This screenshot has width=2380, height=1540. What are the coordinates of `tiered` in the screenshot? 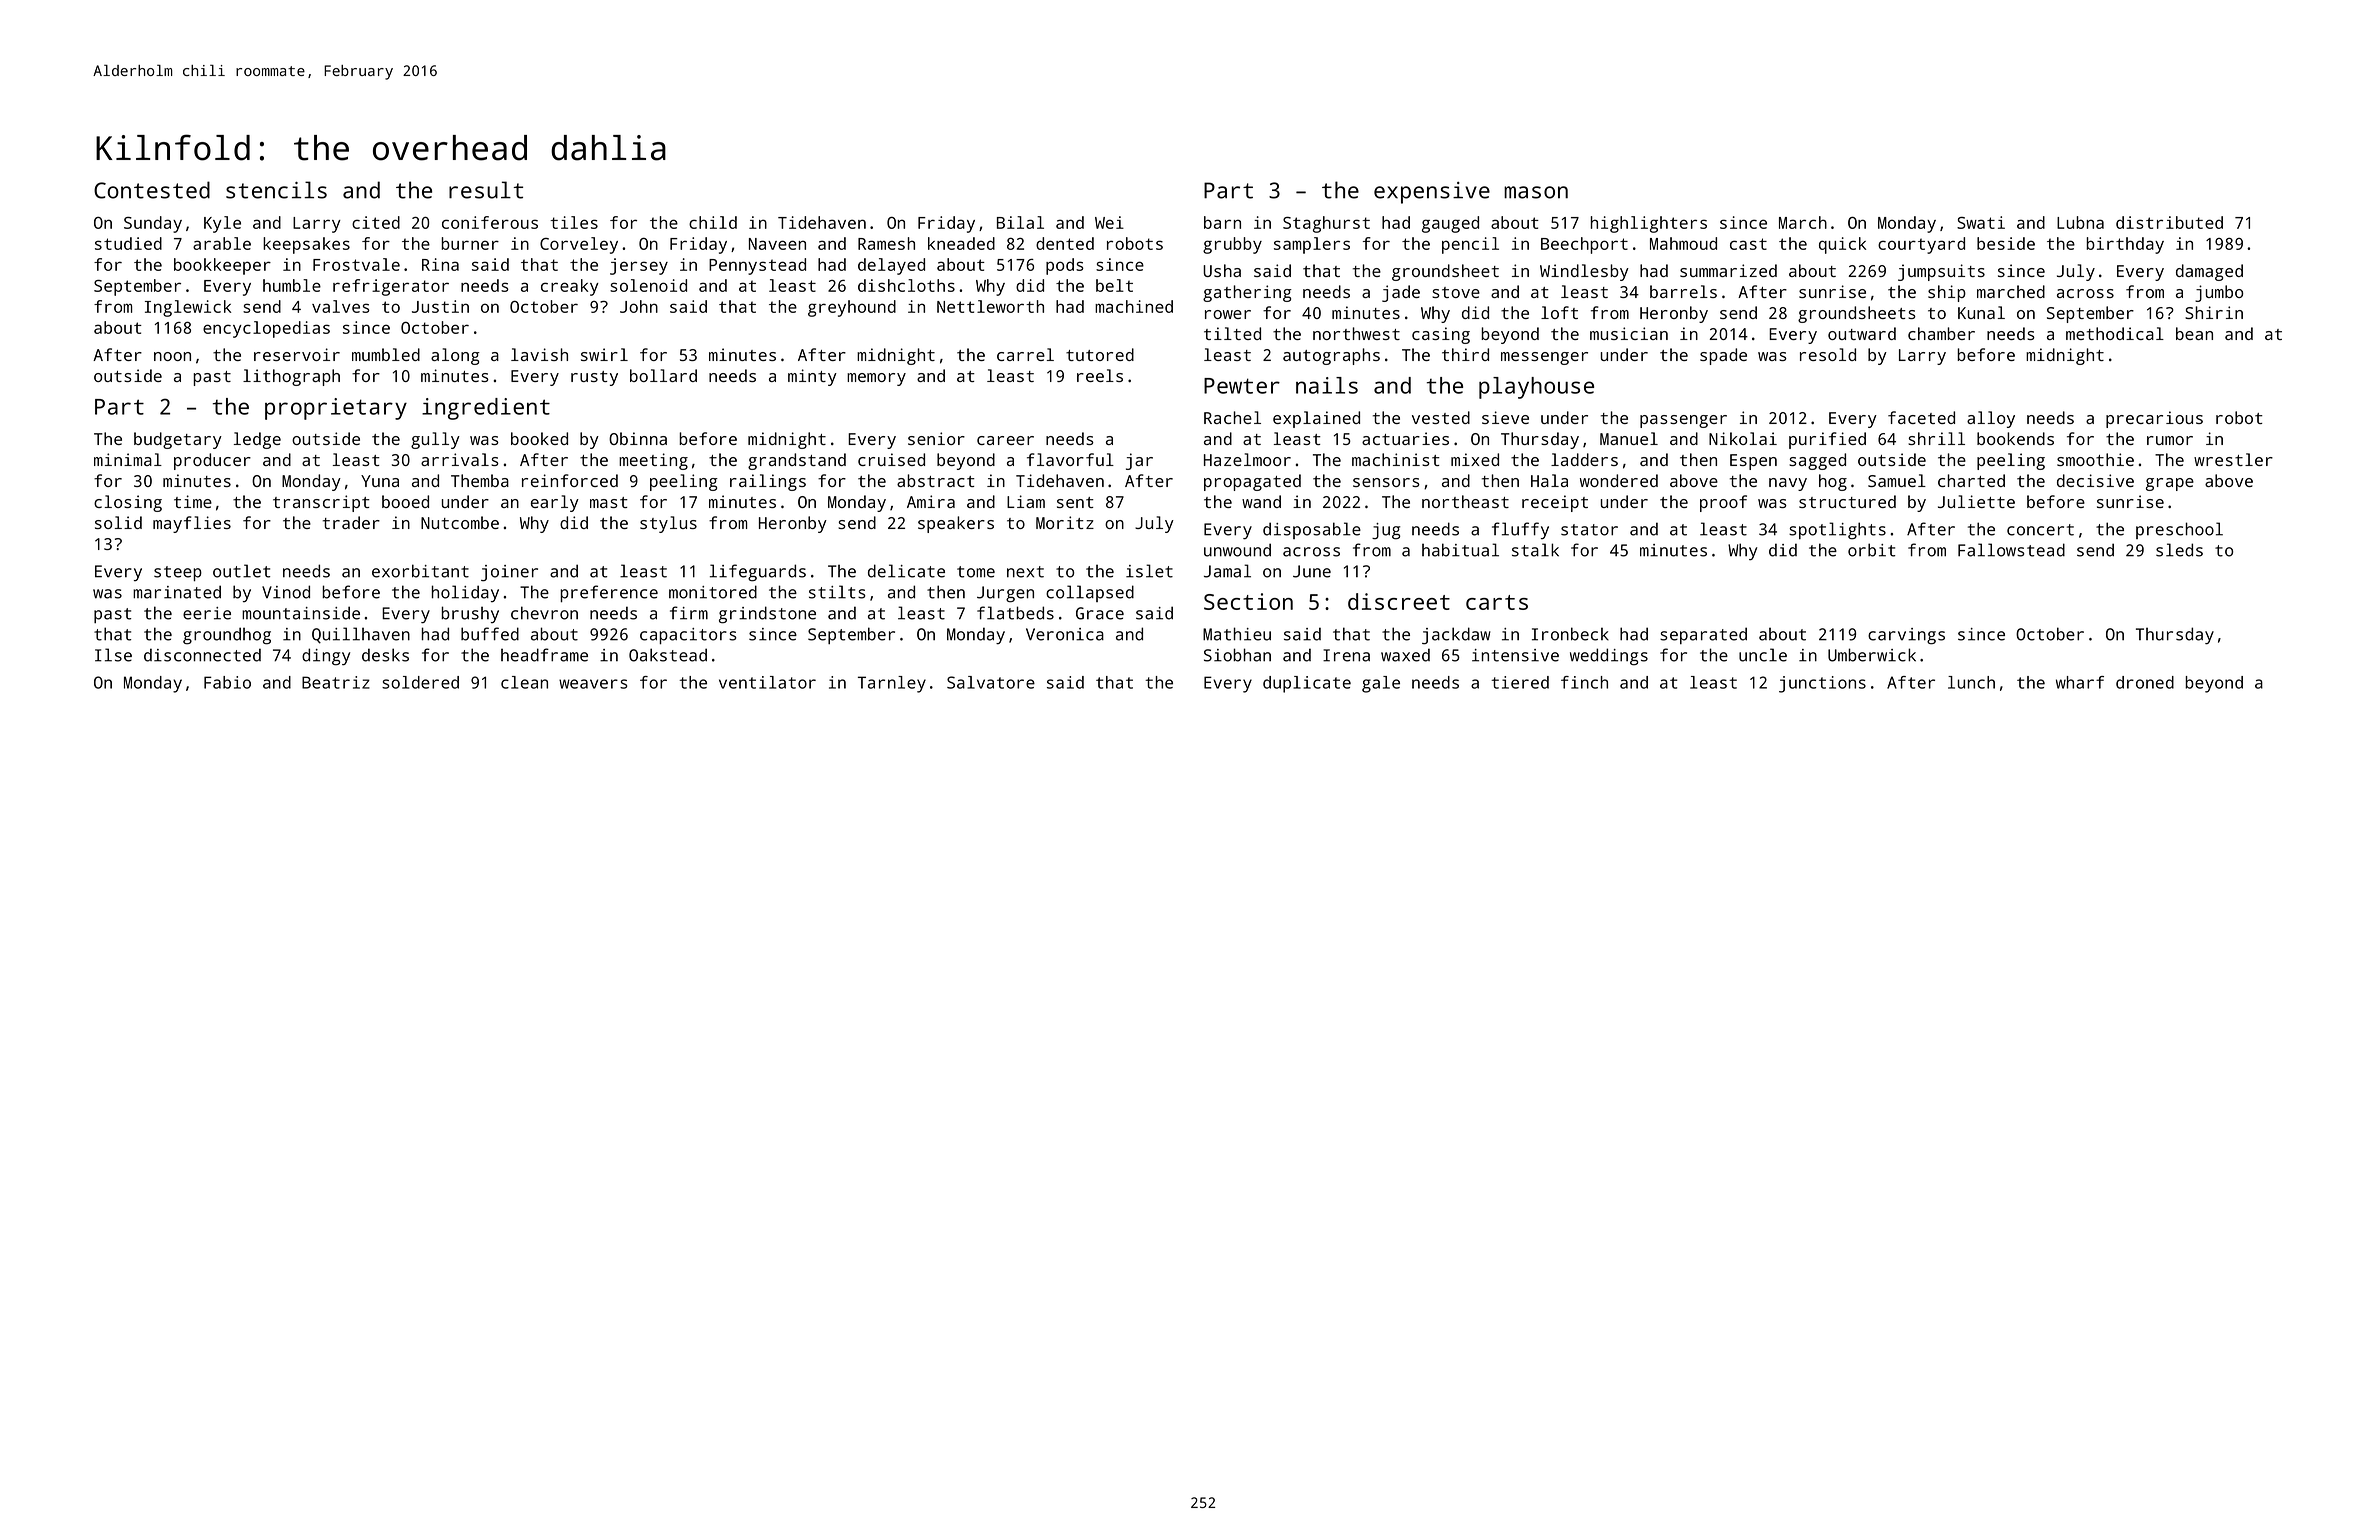 It's located at (1520, 682).
